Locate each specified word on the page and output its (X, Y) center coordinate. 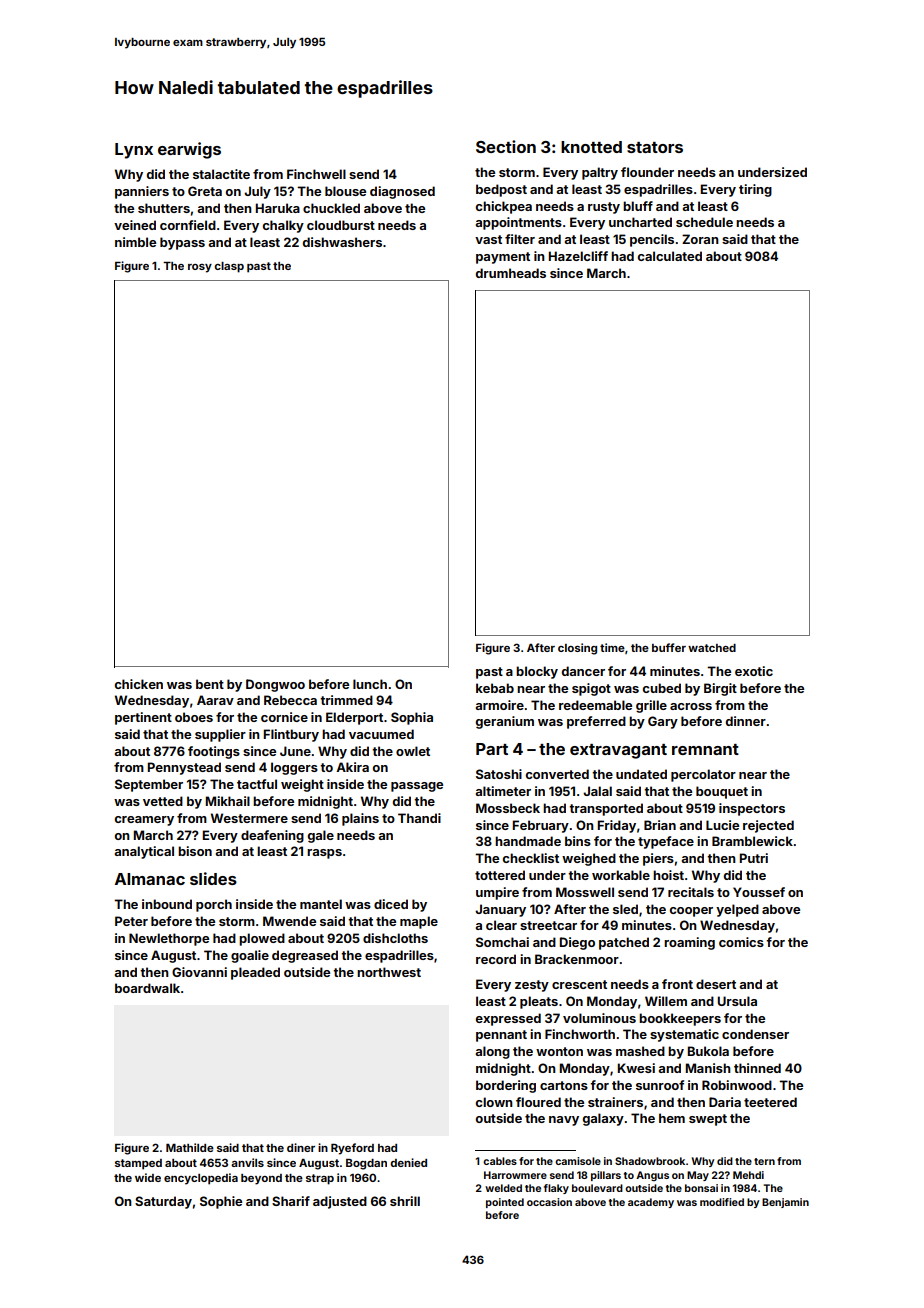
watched (712, 648)
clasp (229, 267)
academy (651, 1203)
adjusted (340, 1202)
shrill (405, 1201)
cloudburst (341, 225)
